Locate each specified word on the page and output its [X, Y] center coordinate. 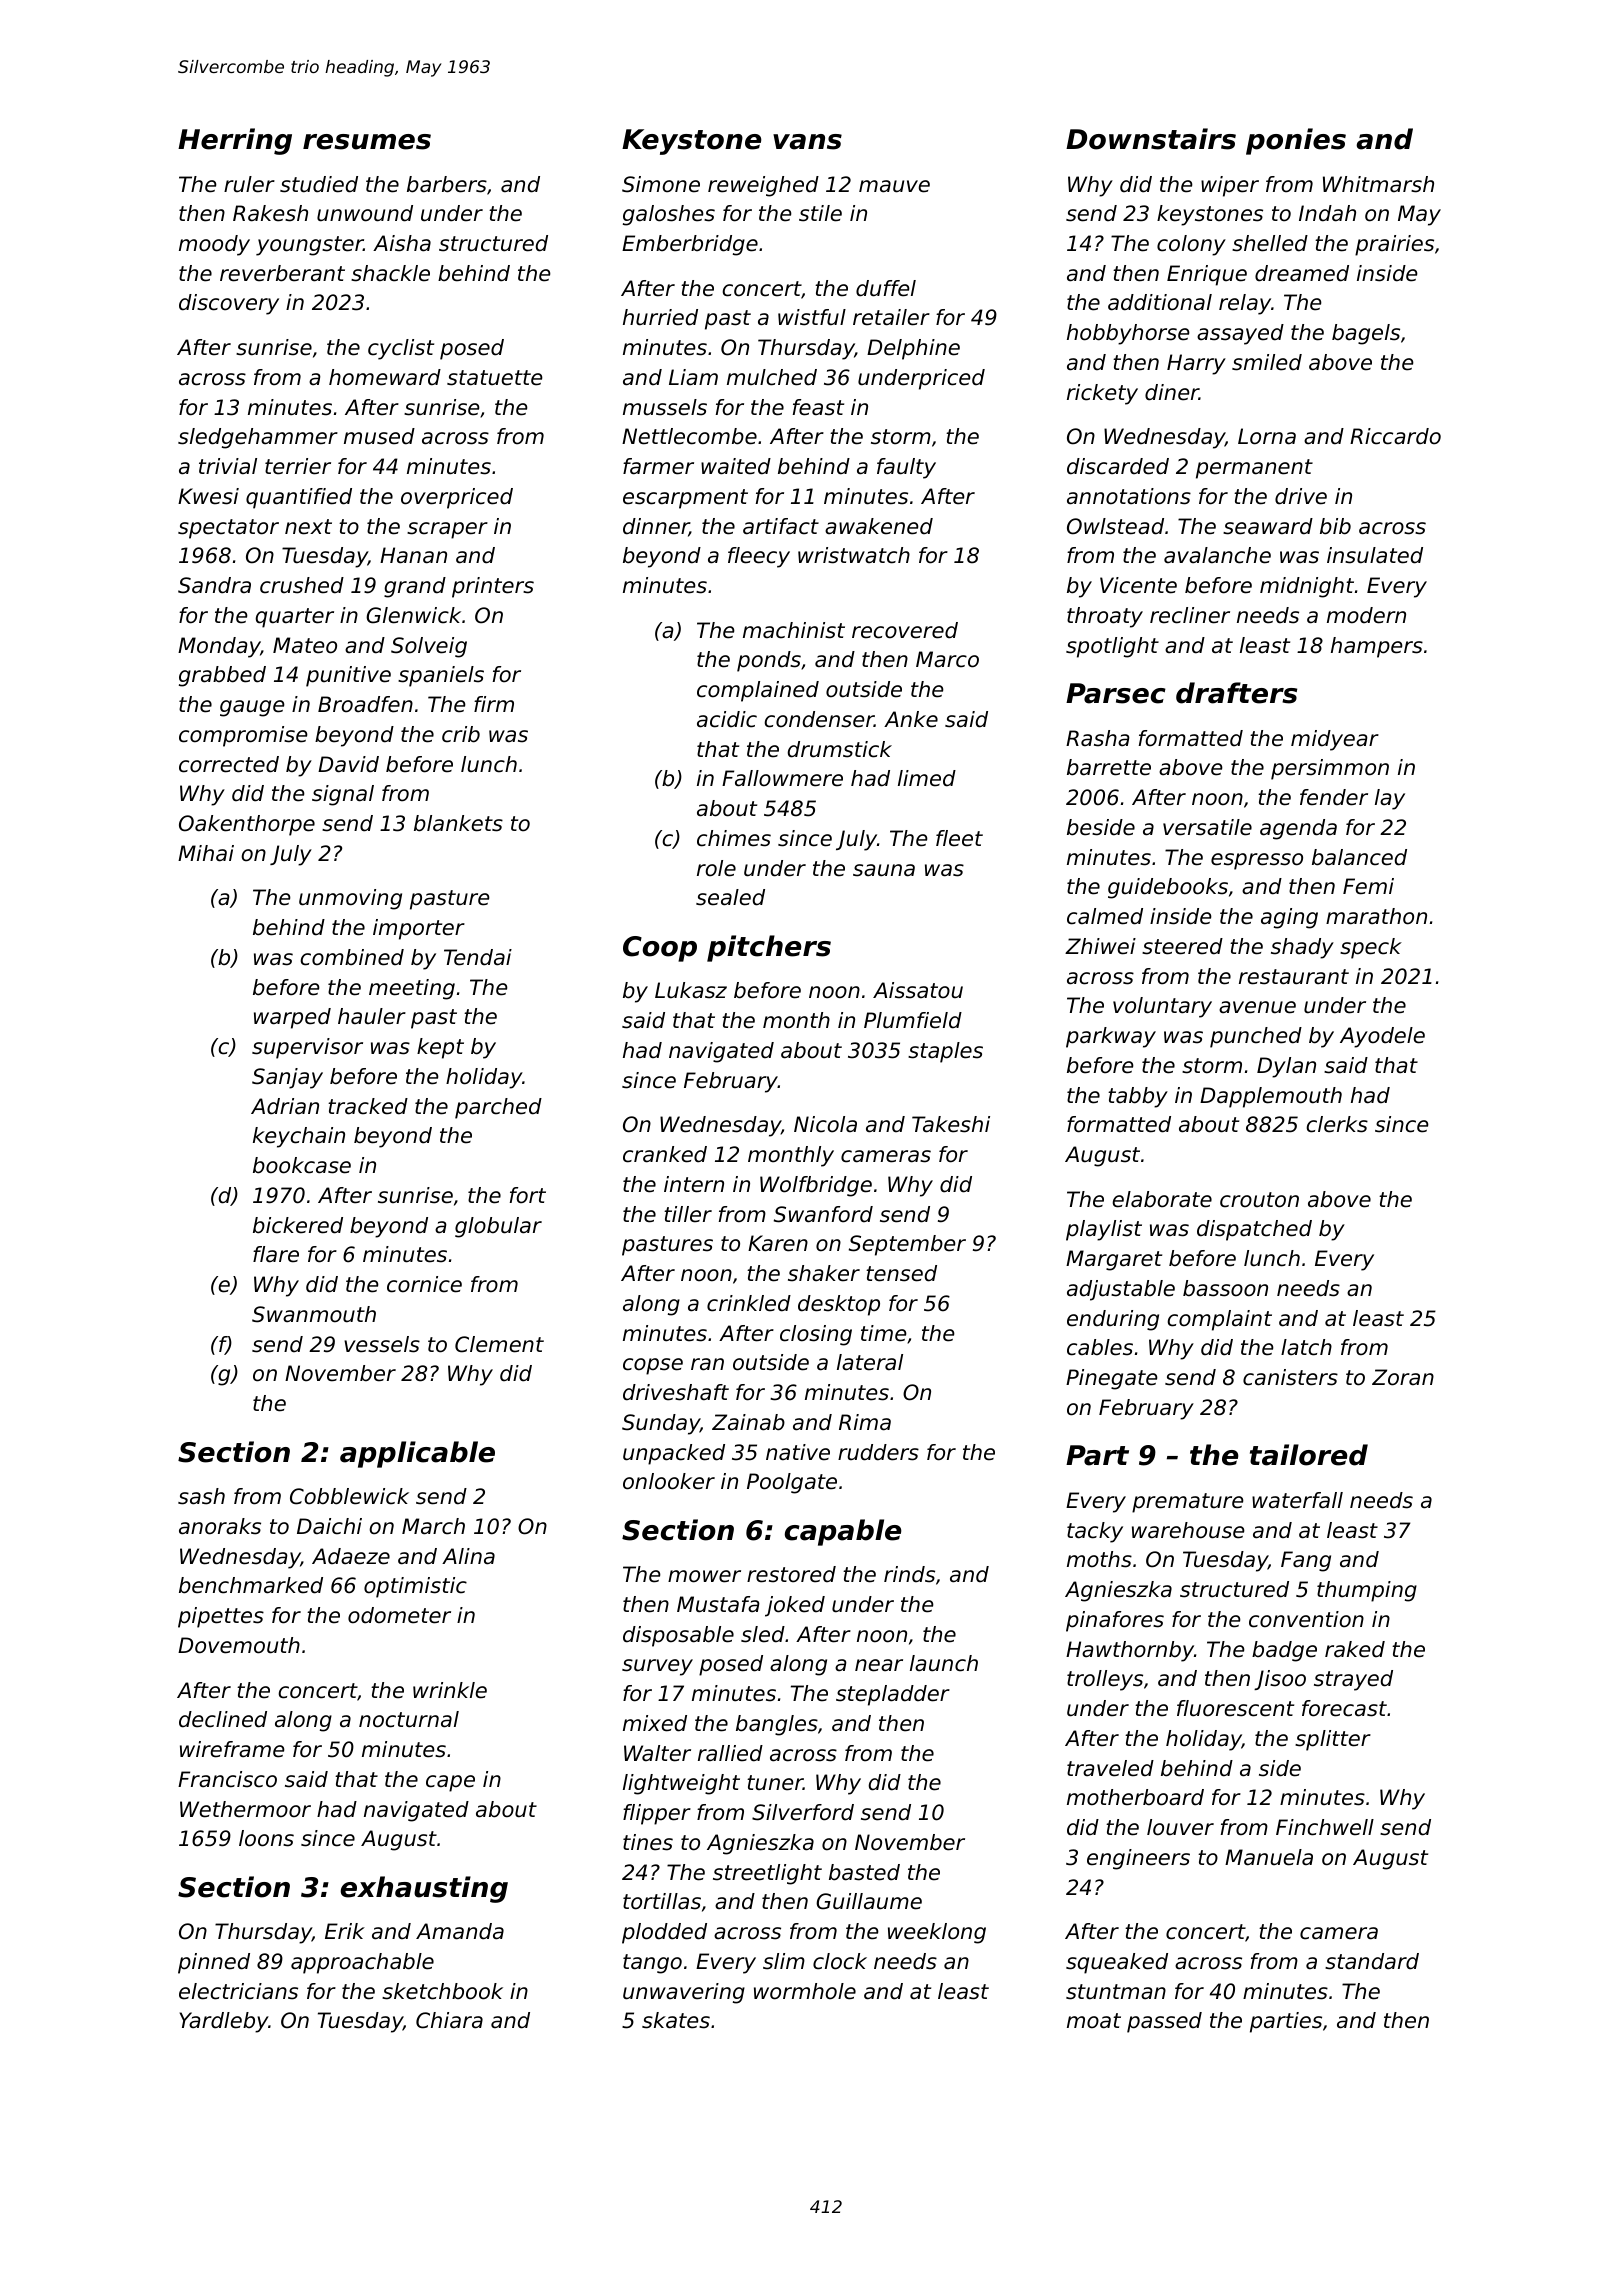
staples [945, 1052]
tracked [368, 1106]
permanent [1254, 469]
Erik [345, 1931]
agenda [1298, 829]
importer [419, 929]
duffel [886, 288]
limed [927, 778]
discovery [229, 304]
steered [1182, 946]
